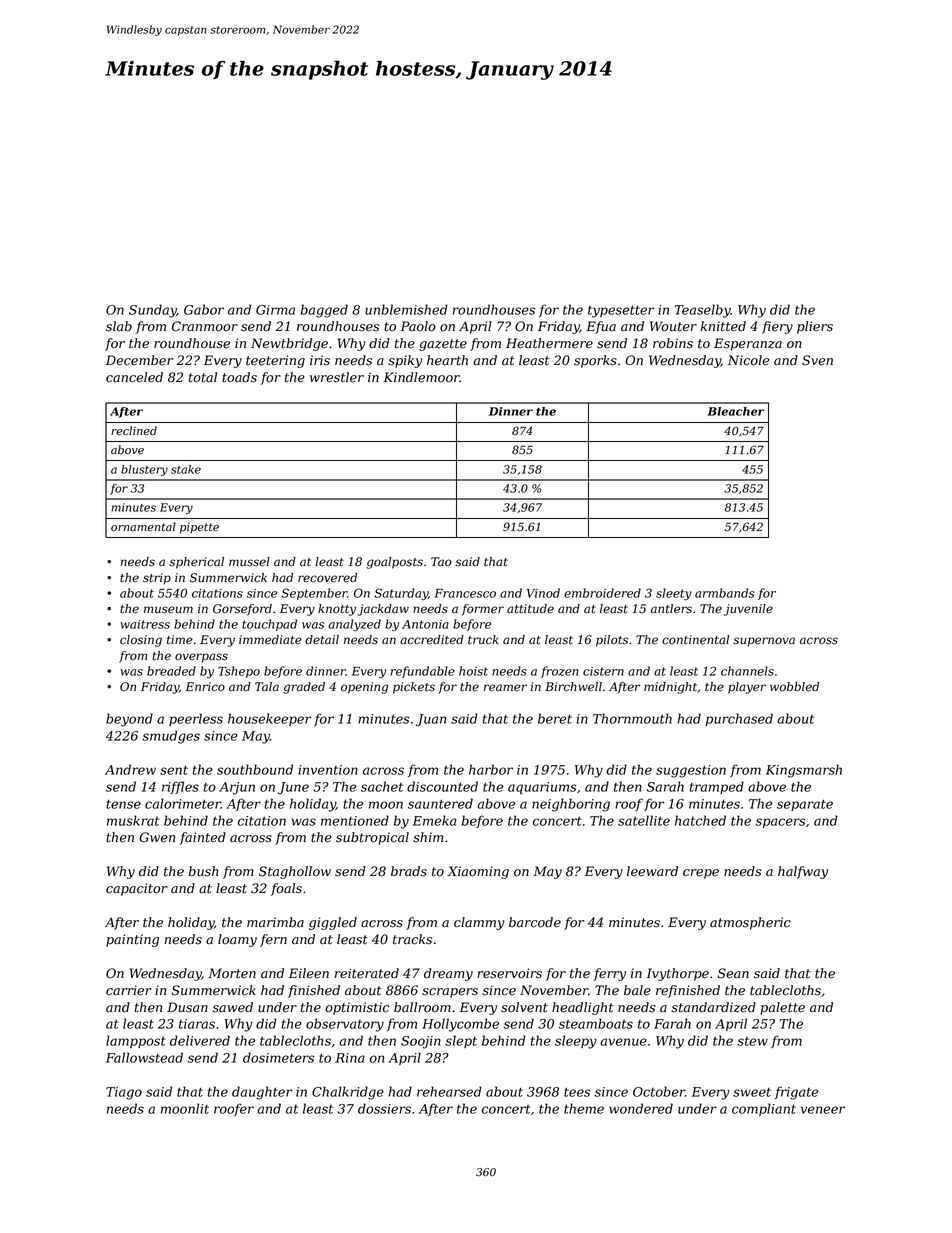  I want to click on ballroom, so click(422, 1007).
